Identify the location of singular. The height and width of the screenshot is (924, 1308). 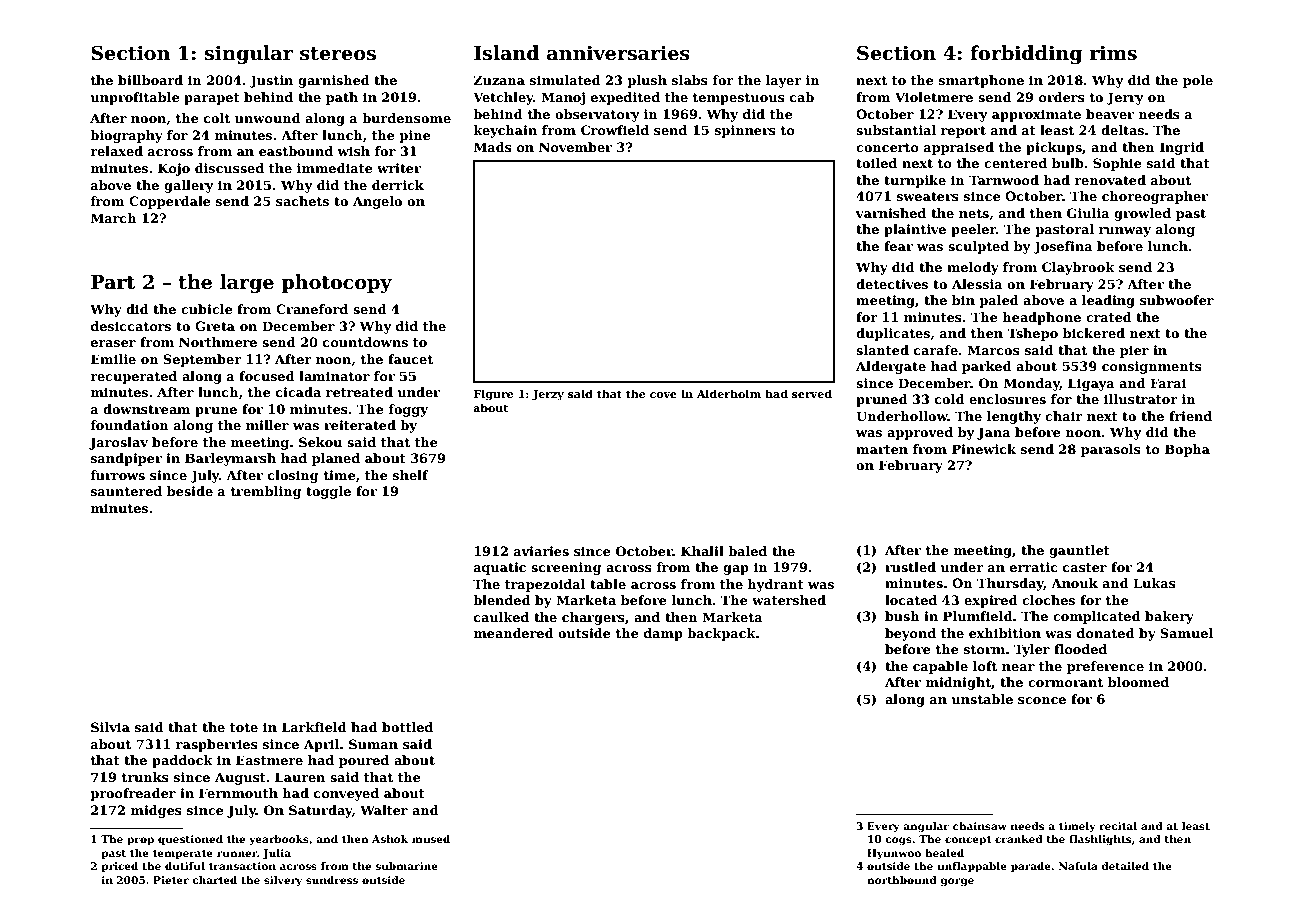
(249, 54).
